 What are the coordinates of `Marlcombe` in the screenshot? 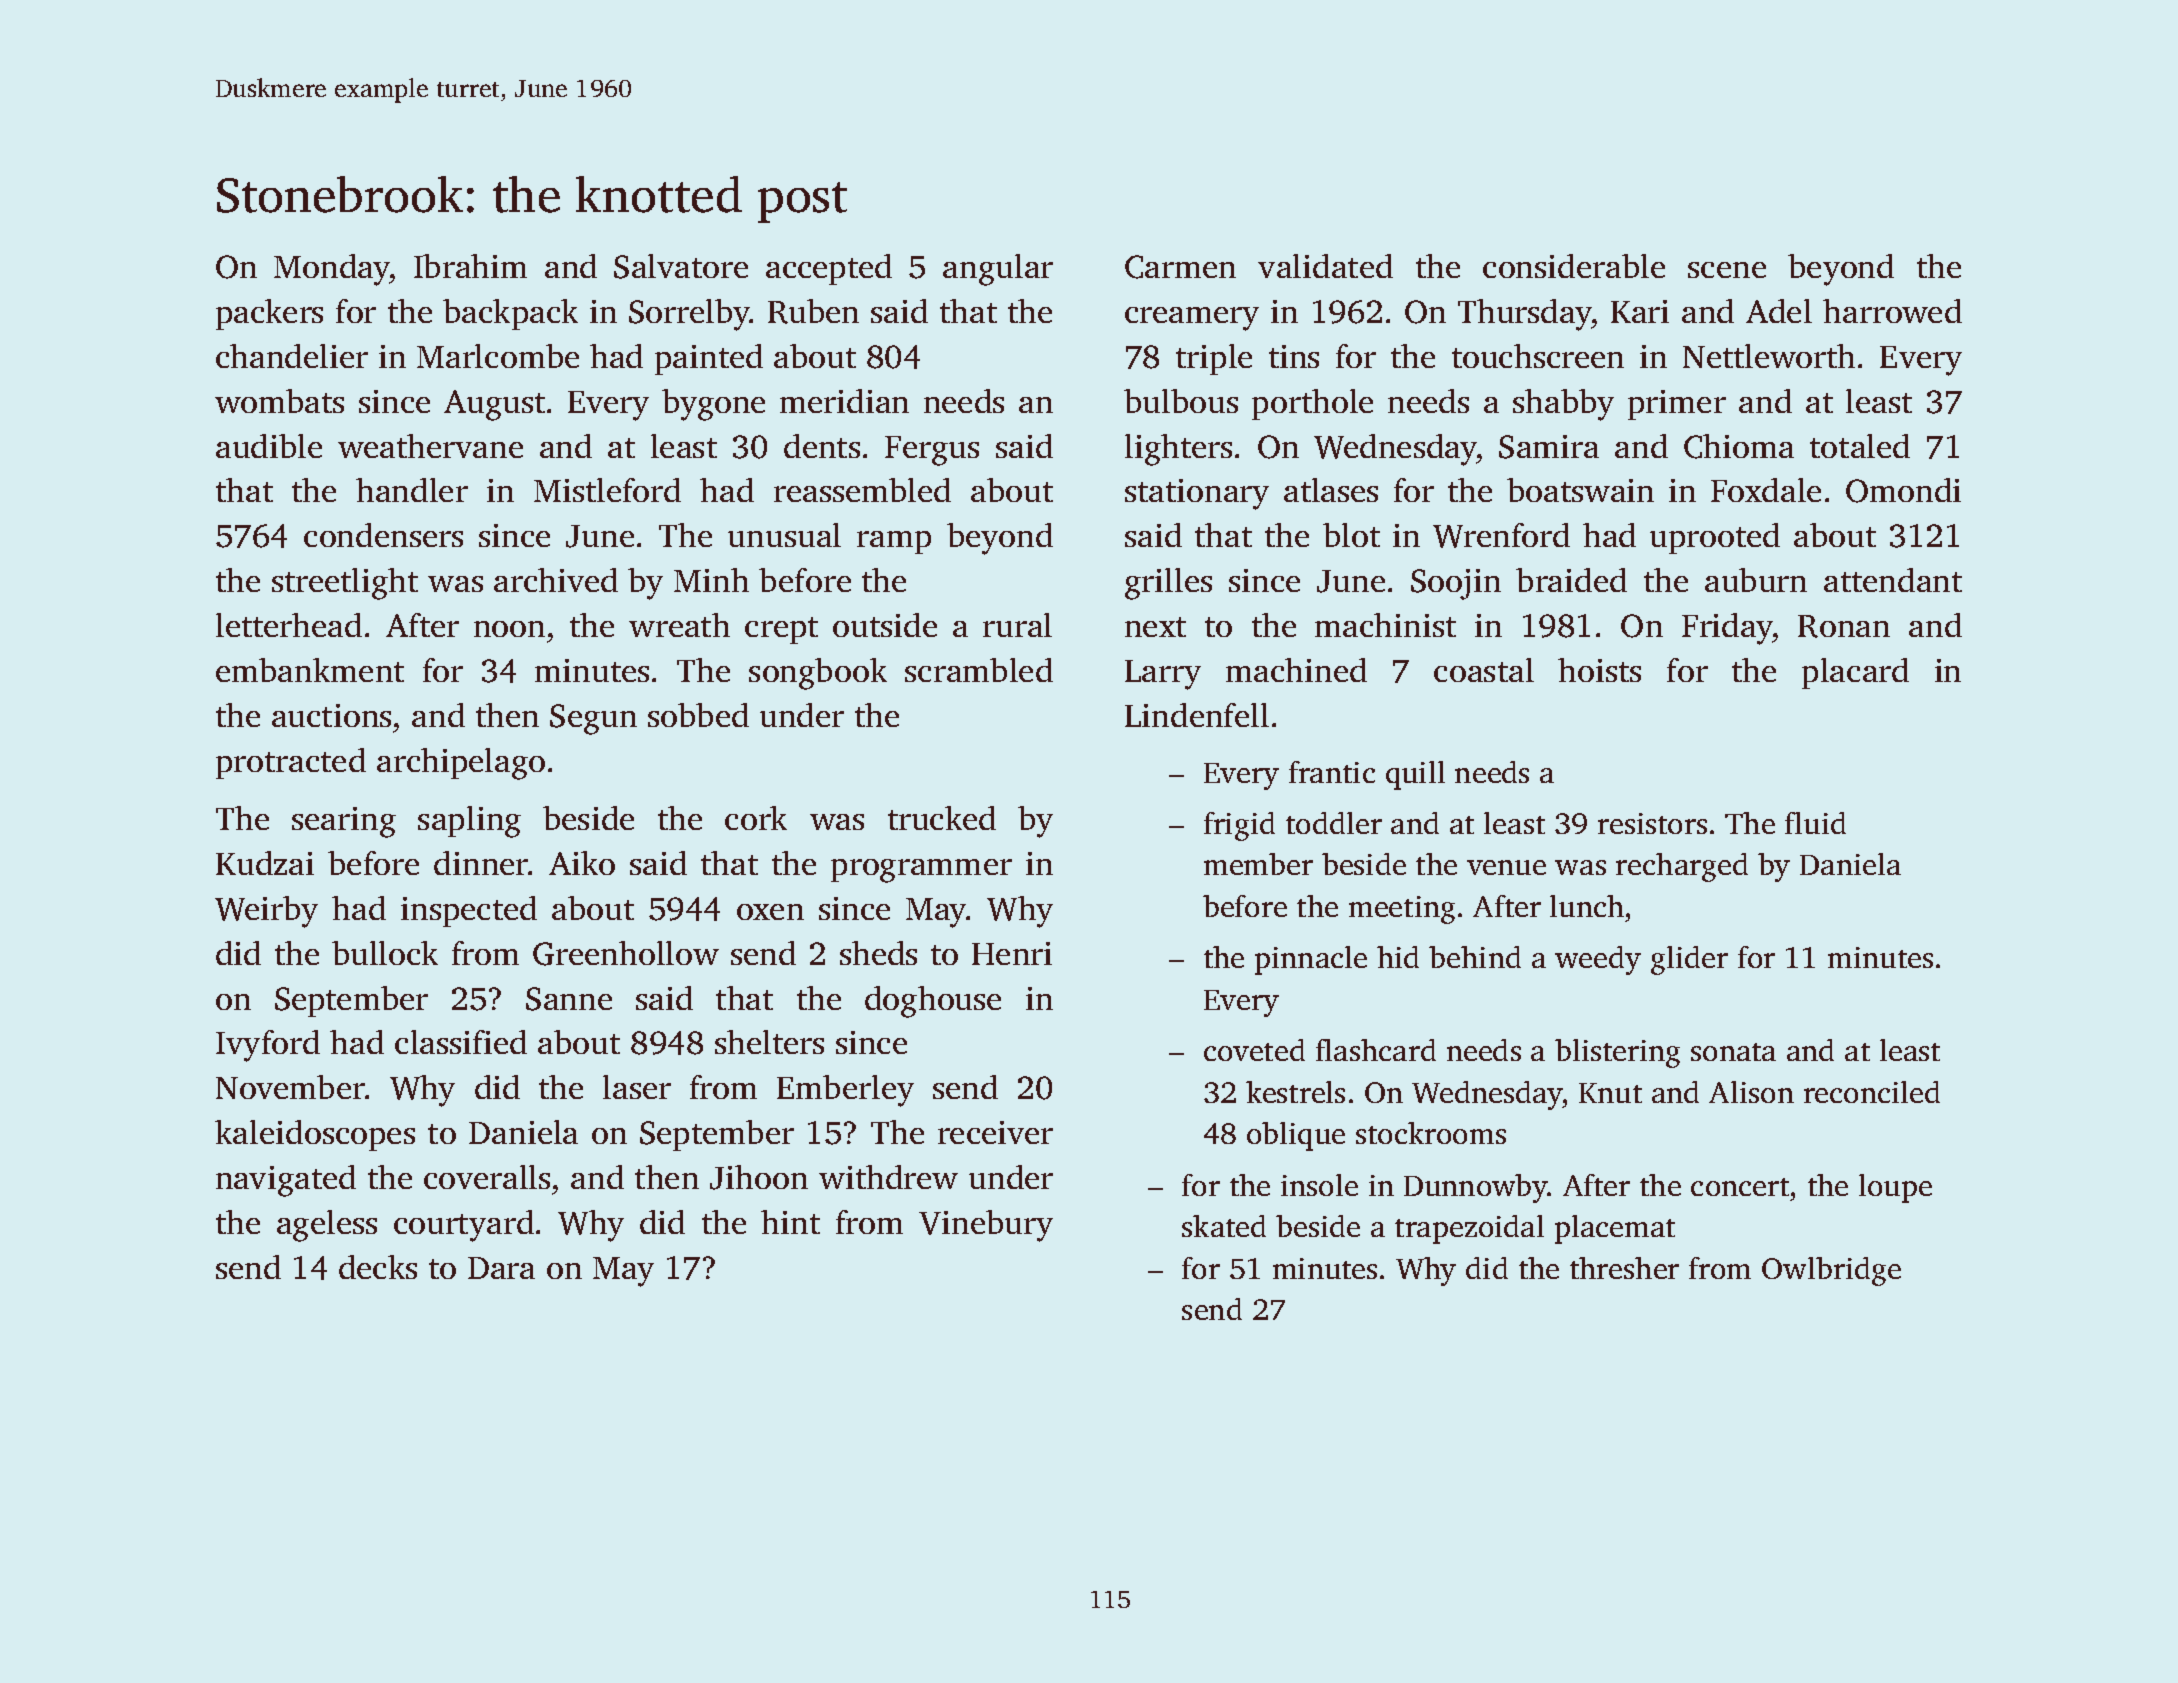 It's located at (498, 356).
